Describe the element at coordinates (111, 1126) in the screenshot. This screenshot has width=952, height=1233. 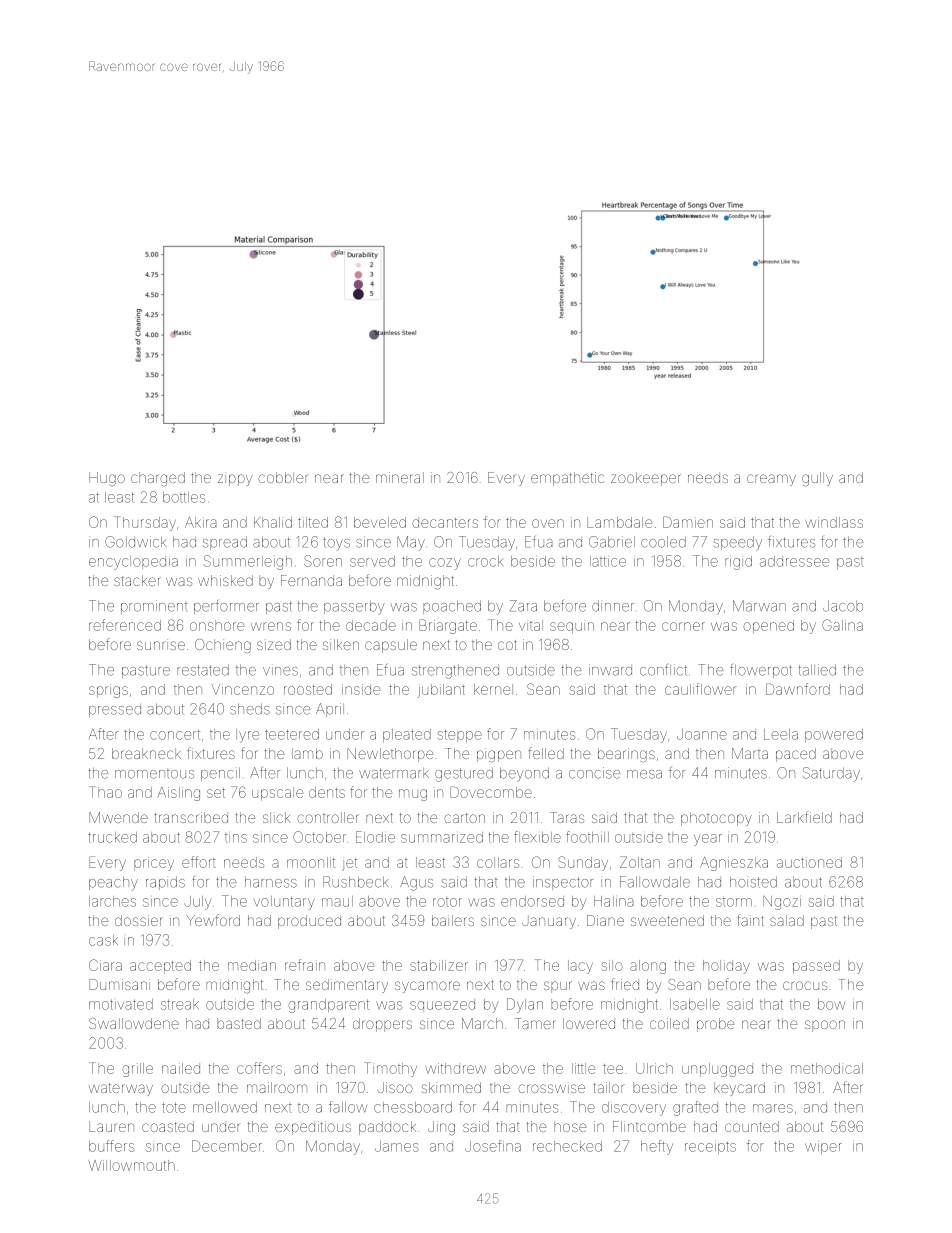
I see `Lauren` at that location.
